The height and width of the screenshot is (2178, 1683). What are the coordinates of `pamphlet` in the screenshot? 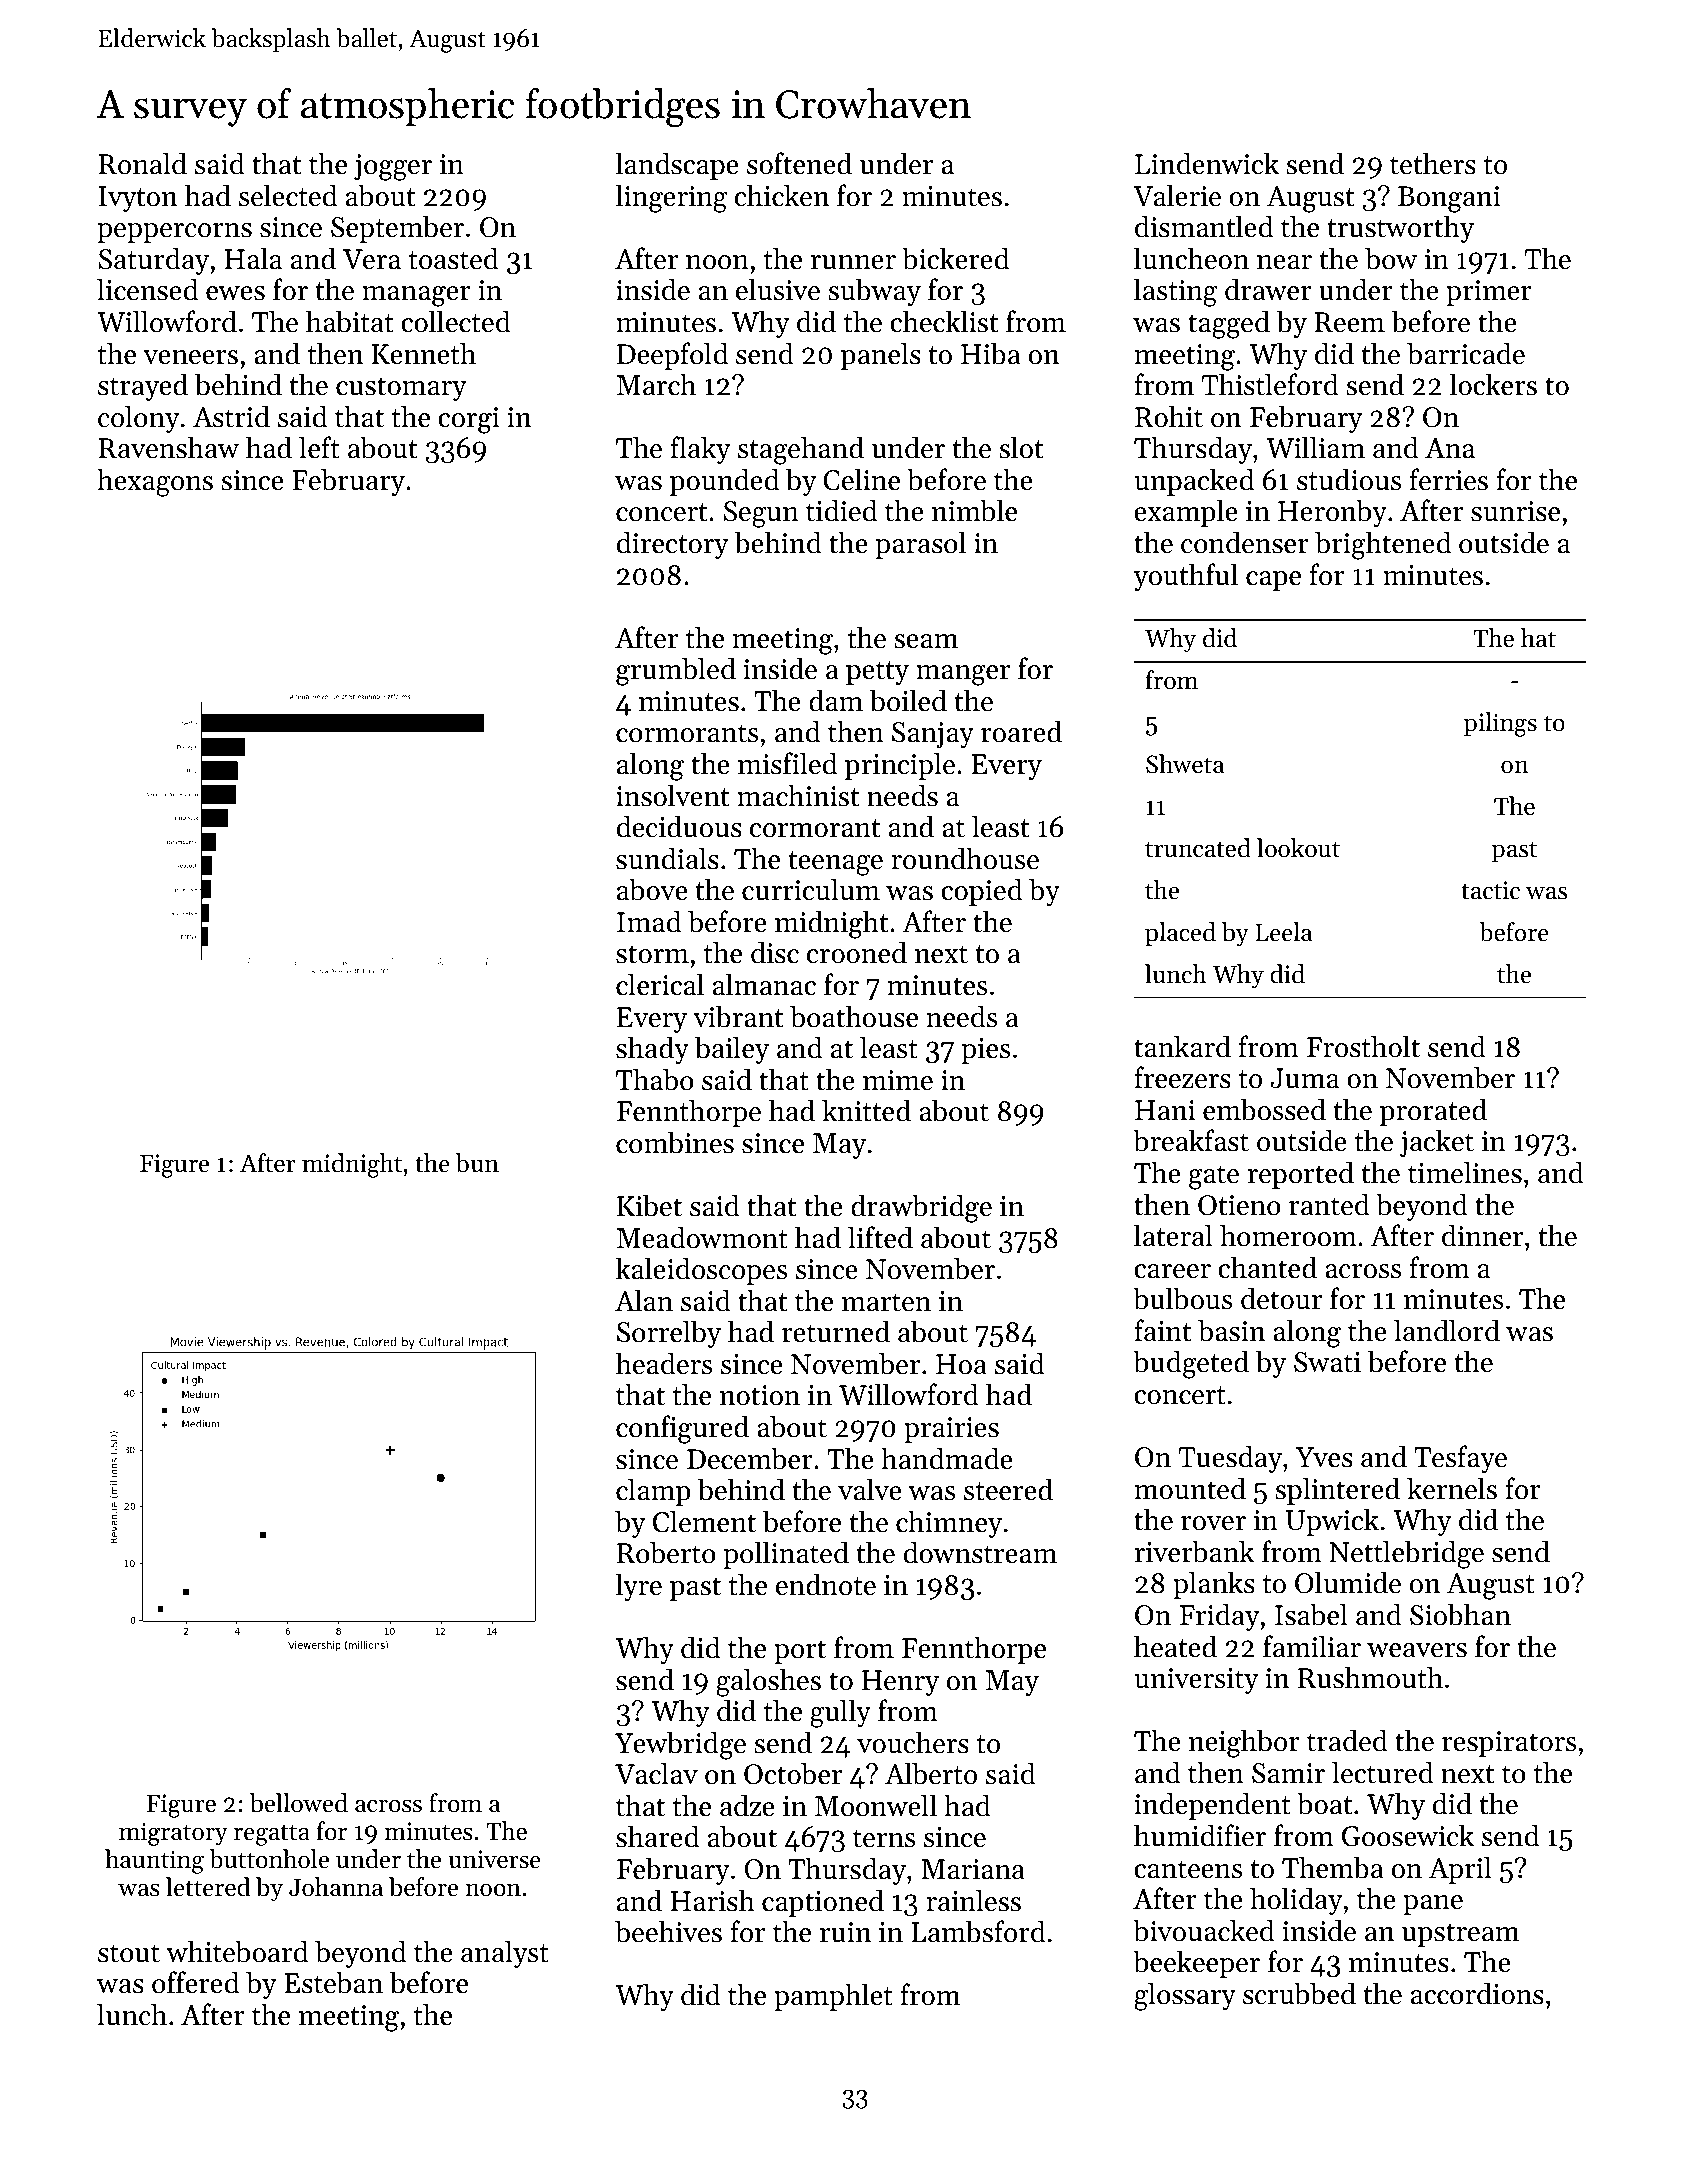 It's located at (833, 1997).
